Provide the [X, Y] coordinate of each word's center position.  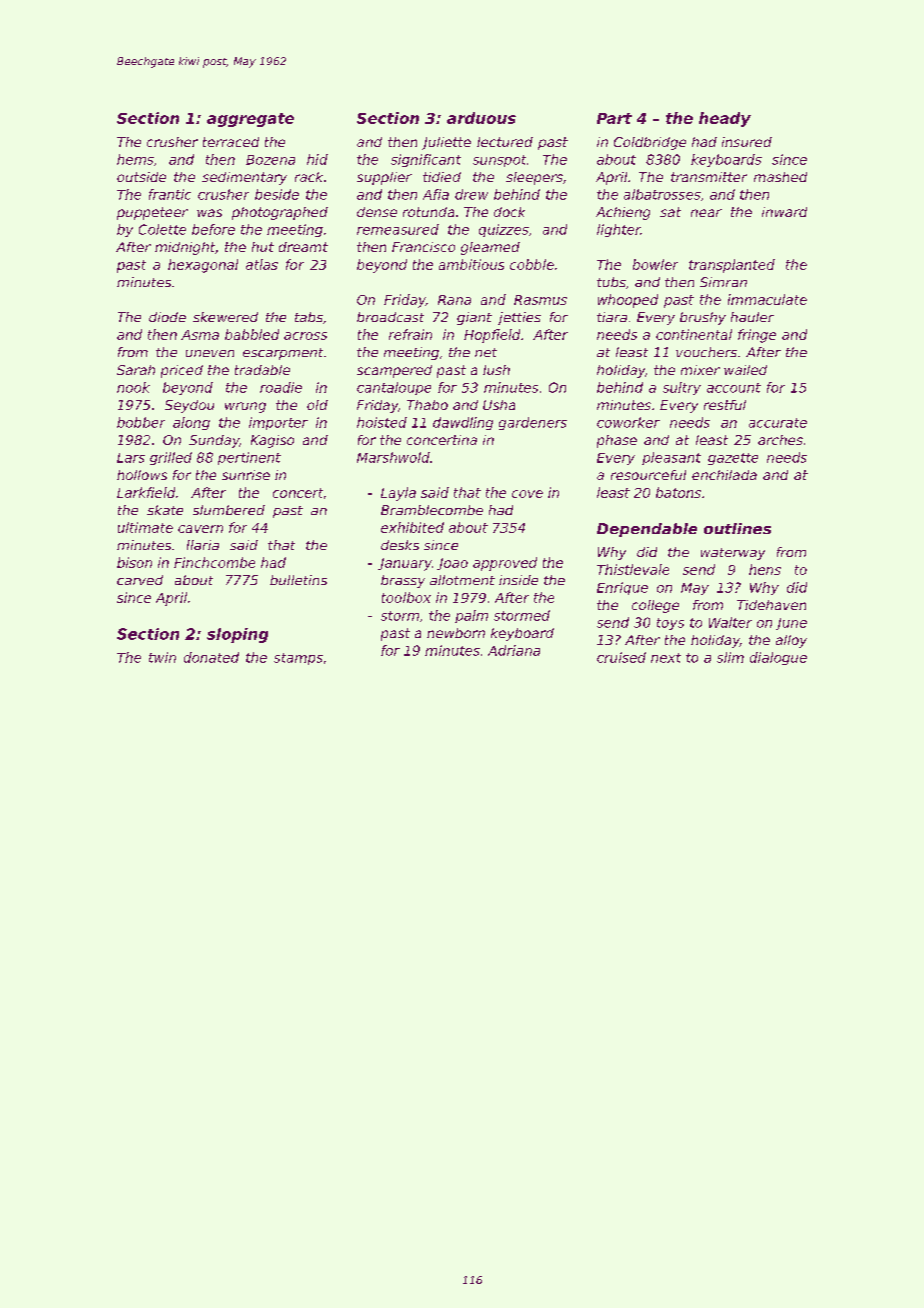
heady [725, 119]
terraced [231, 142]
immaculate [767, 299]
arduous [481, 118]
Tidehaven [771, 605]
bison [134, 562]
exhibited [412, 527]
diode [167, 317]
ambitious [471, 264]
